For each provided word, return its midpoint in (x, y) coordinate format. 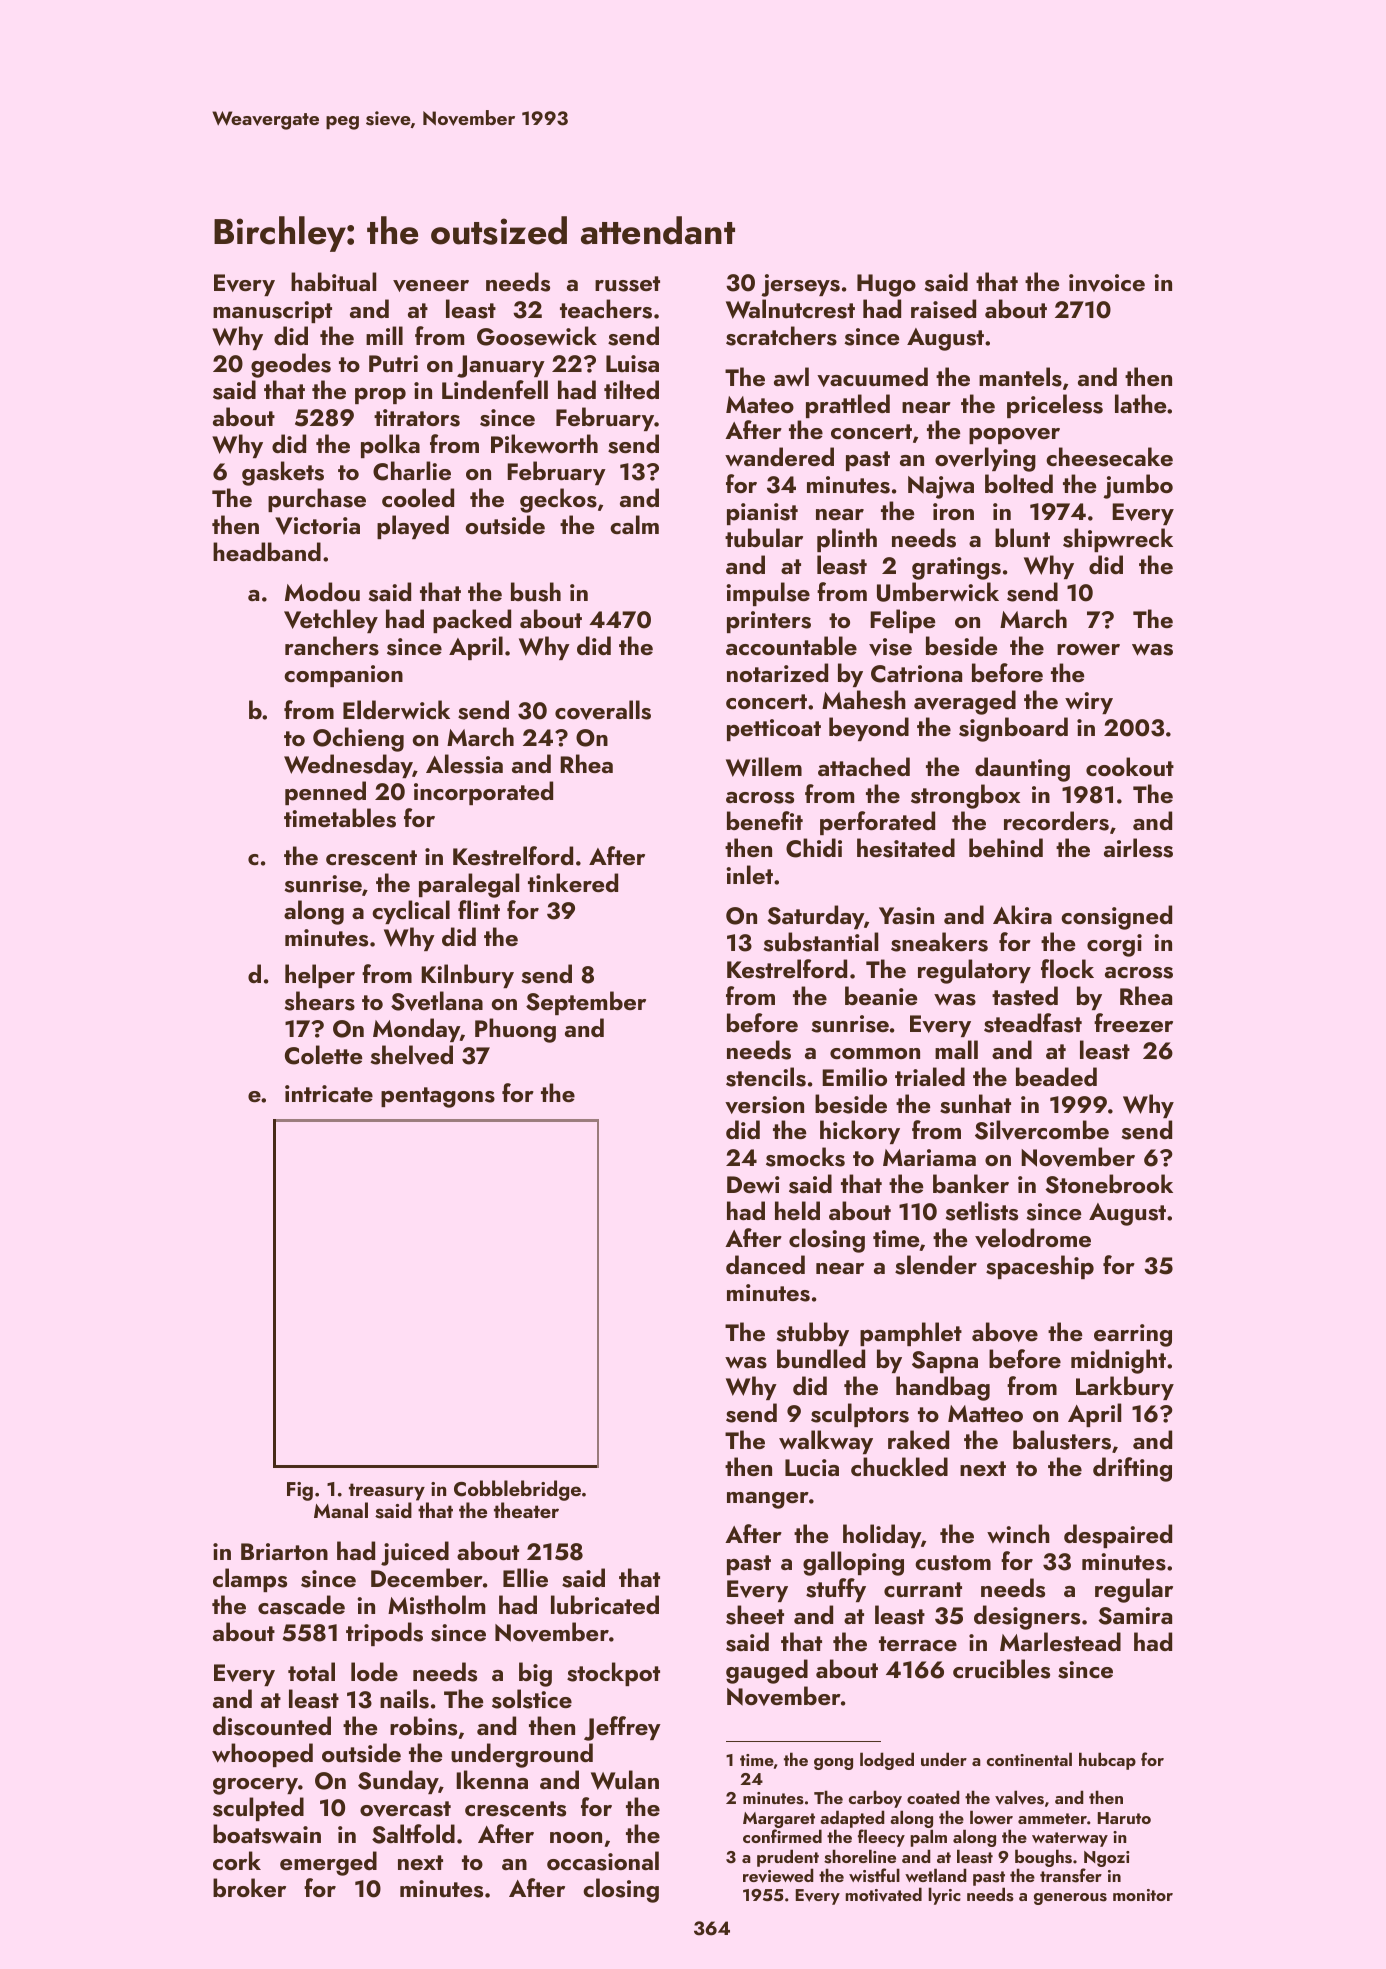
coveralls (603, 710)
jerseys (800, 285)
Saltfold (413, 1834)
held (797, 1210)
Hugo (886, 285)
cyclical (411, 912)
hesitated (906, 848)
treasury (387, 1492)
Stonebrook (1109, 1184)
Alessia (464, 764)
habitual (333, 282)
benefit (765, 820)
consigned (1116, 917)
